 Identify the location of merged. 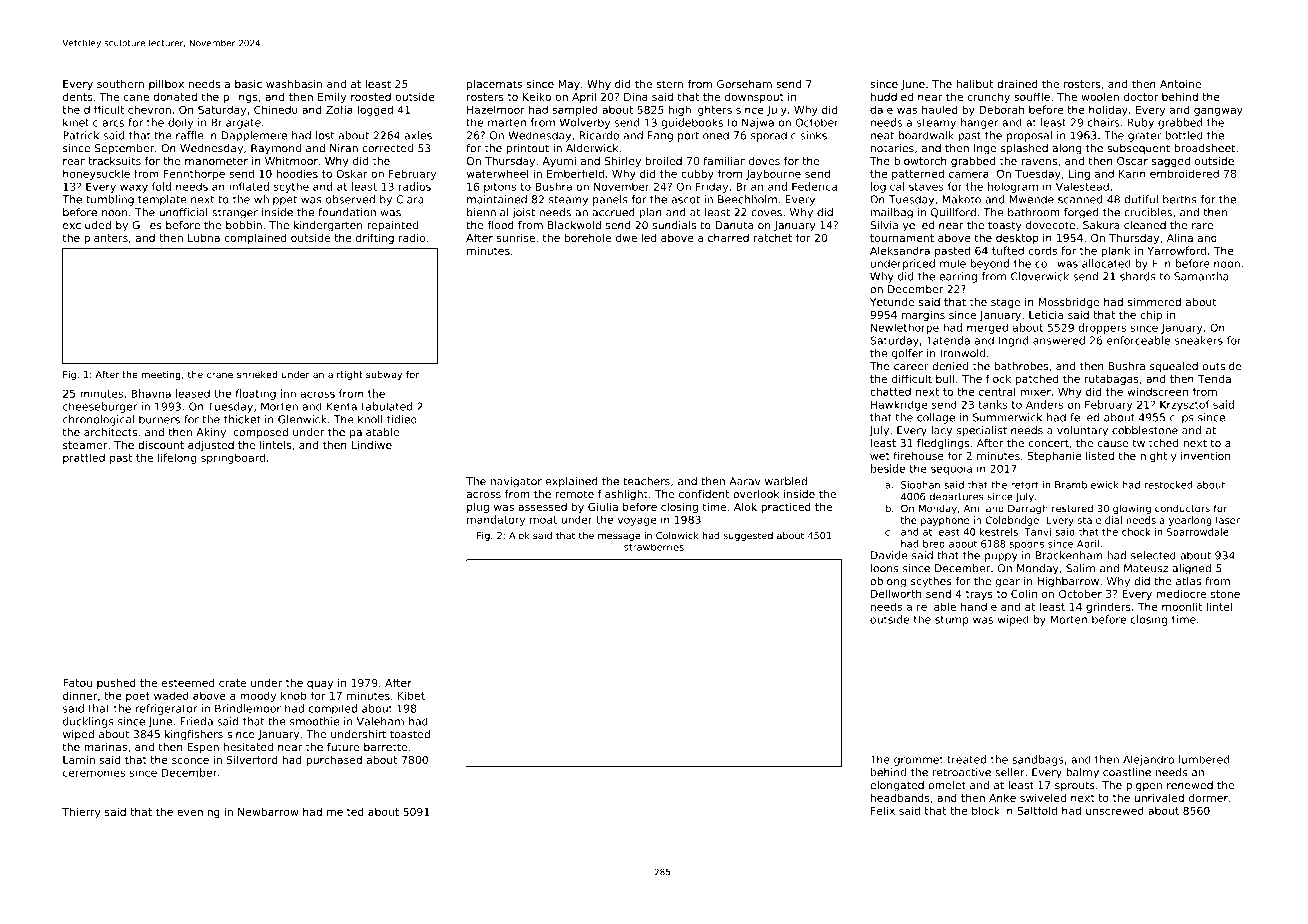
(987, 328).
